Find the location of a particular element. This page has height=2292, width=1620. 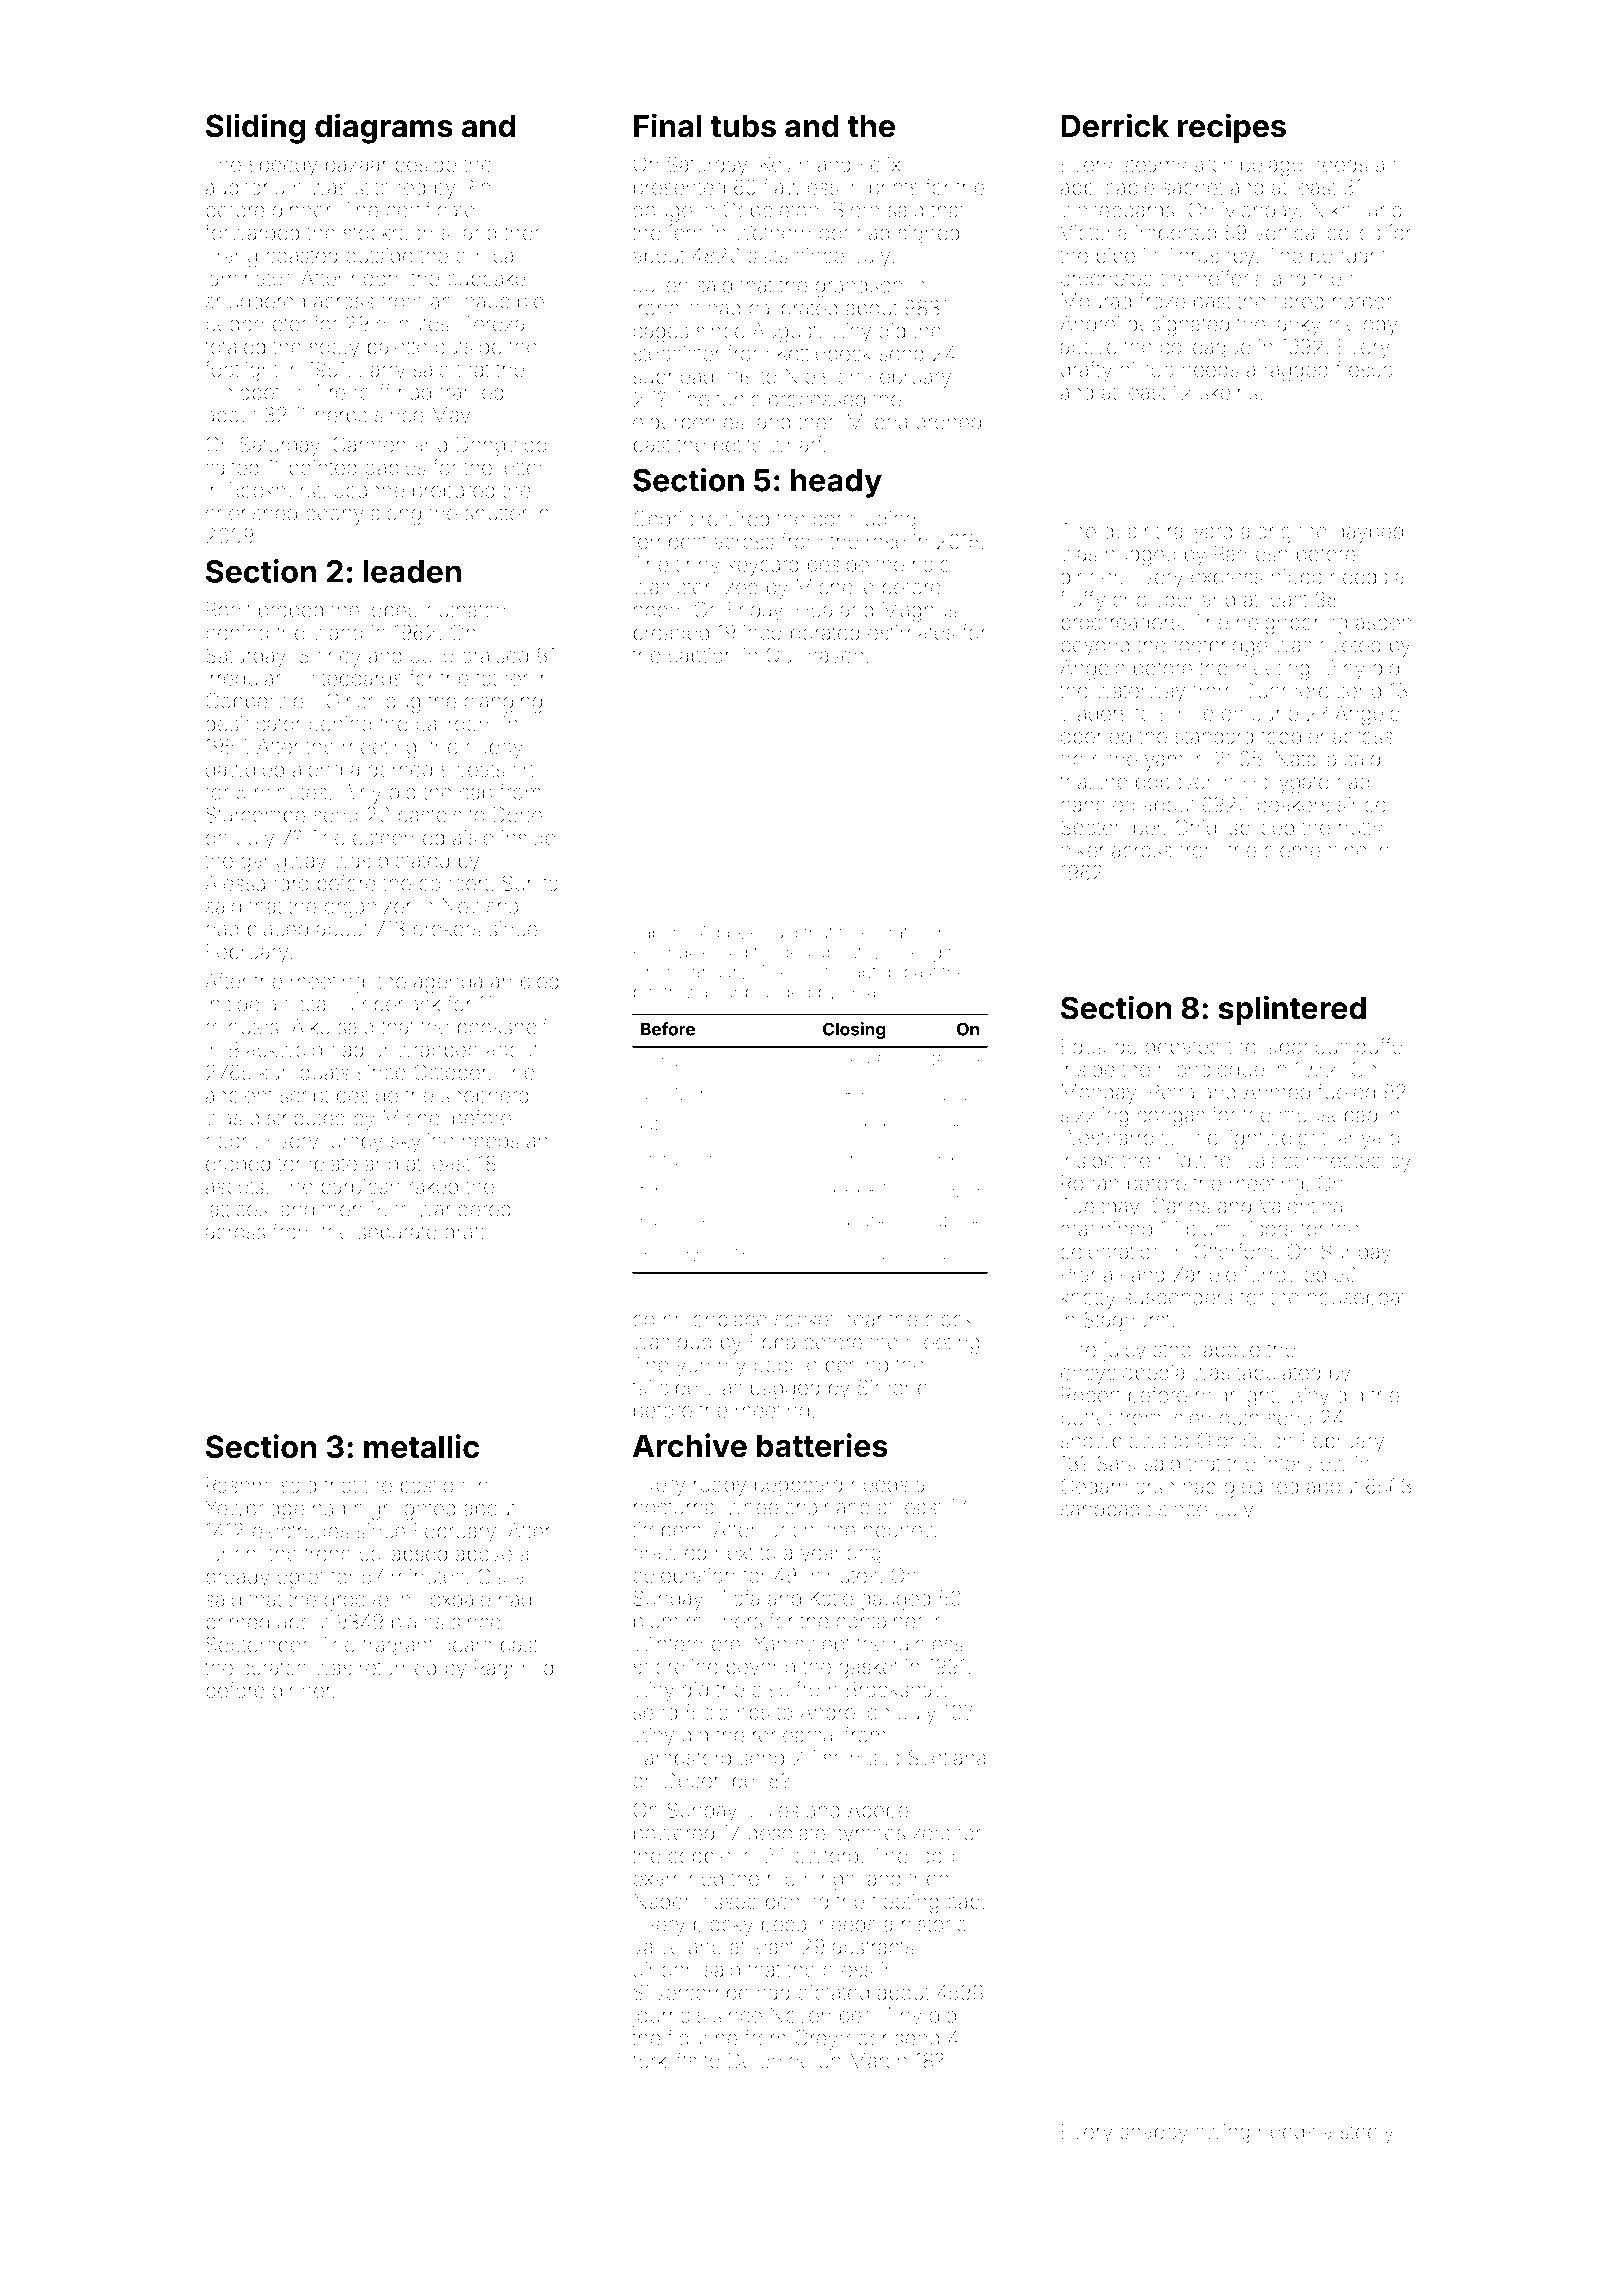

clementine is located at coordinates (1315, 850).
